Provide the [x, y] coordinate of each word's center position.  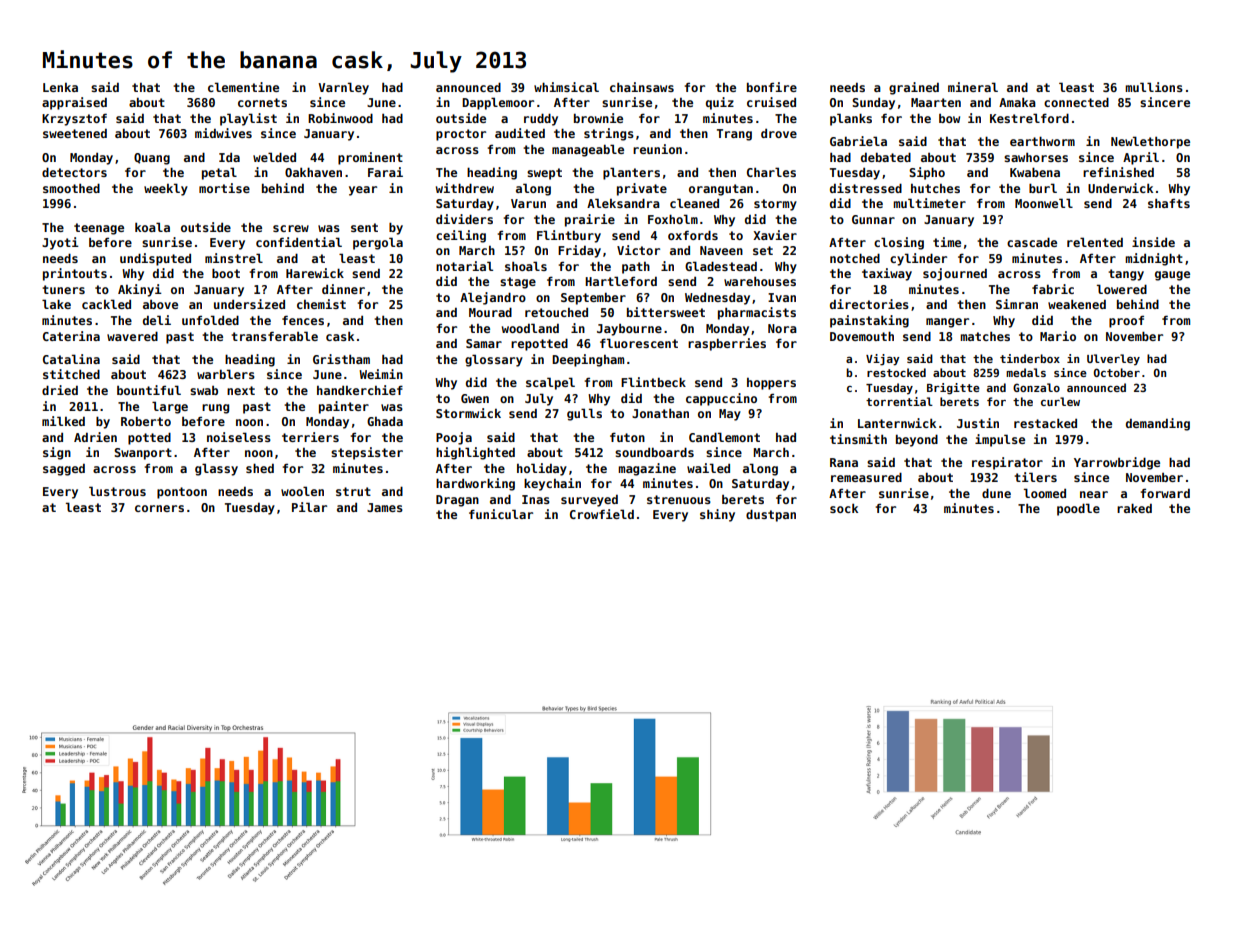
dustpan [771, 515]
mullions [1154, 87]
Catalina [71, 359]
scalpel [550, 383]
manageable [588, 150]
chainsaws [642, 87]
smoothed [71, 188]
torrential [899, 401]
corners [159, 508]
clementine [243, 87]
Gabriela [858, 141]
